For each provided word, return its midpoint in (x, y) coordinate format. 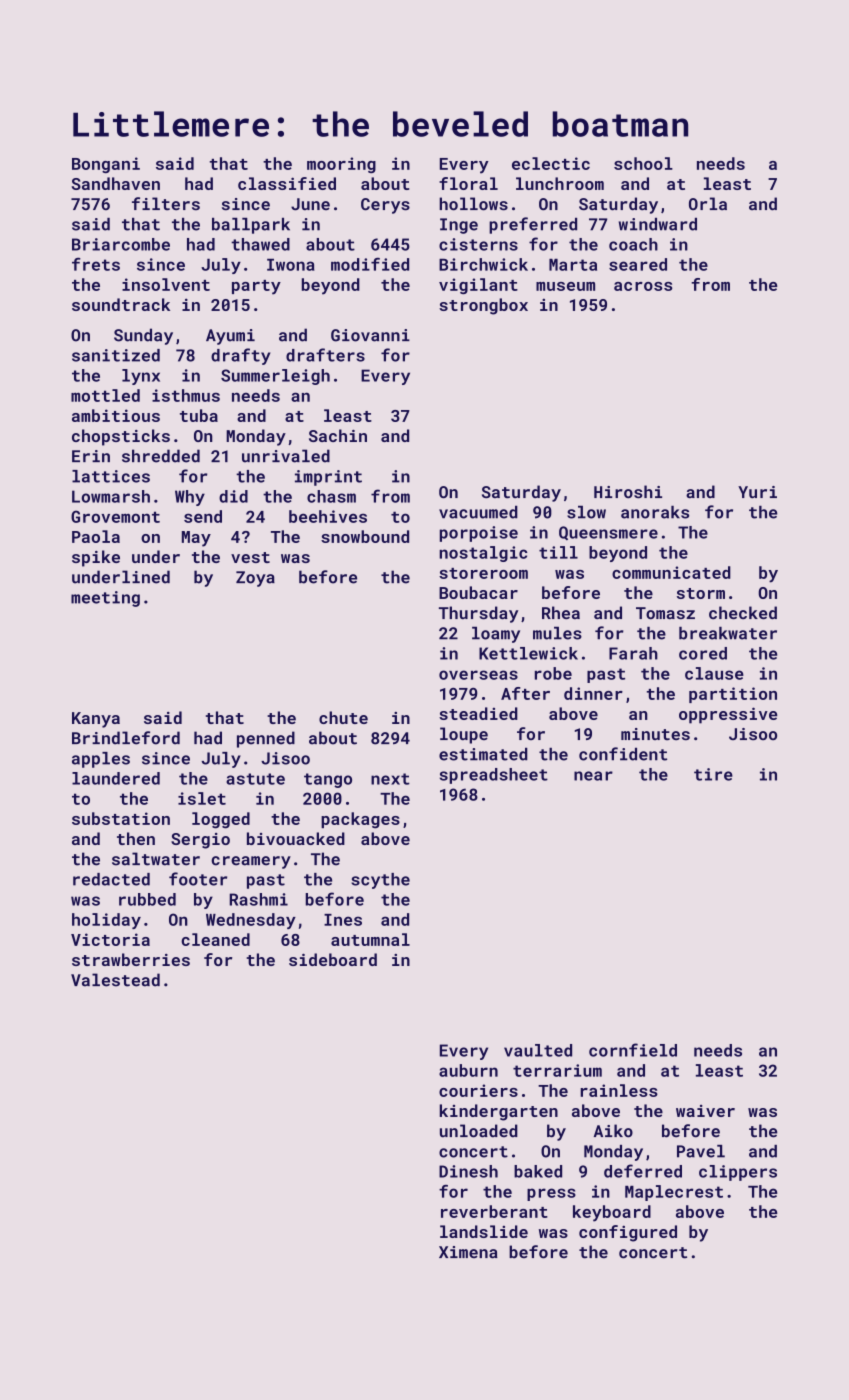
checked (743, 613)
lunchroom (560, 183)
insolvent (166, 284)
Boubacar (478, 592)
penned (266, 739)
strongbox (483, 306)
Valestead (115, 980)
